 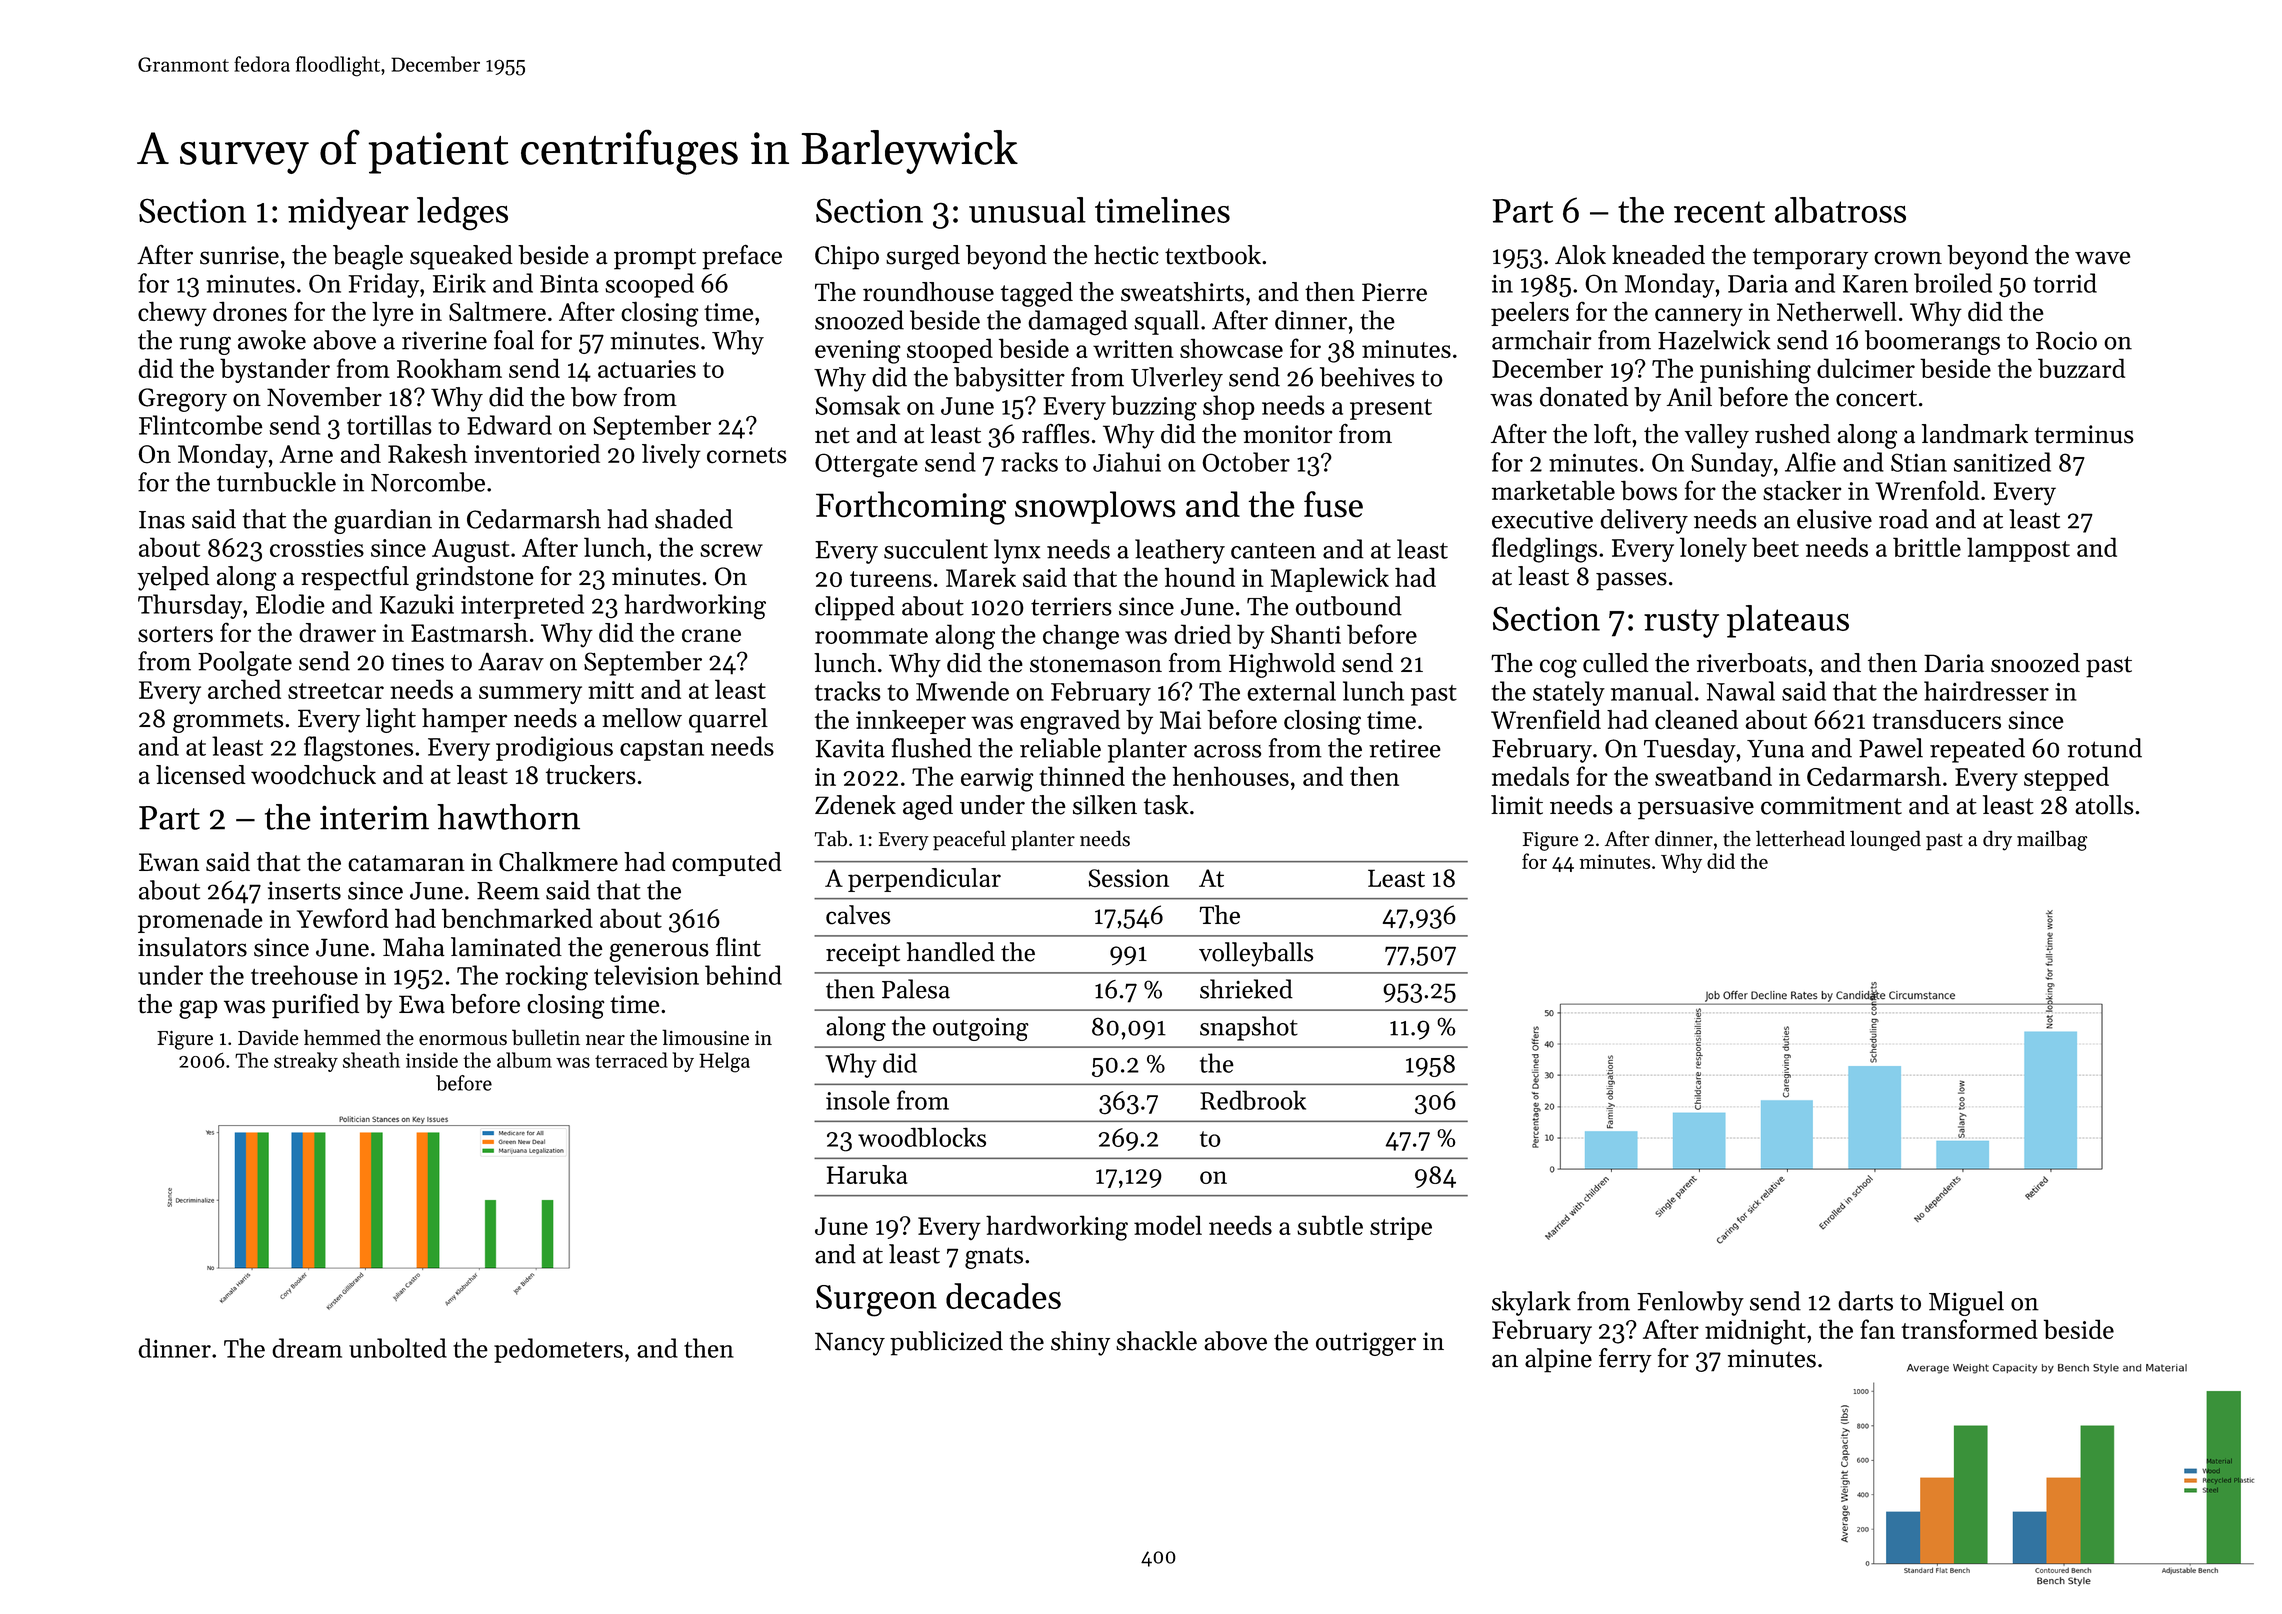 What do you see at coordinates (348, 213) in the image?
I see `midyear` at bounding box center [348, 213].
